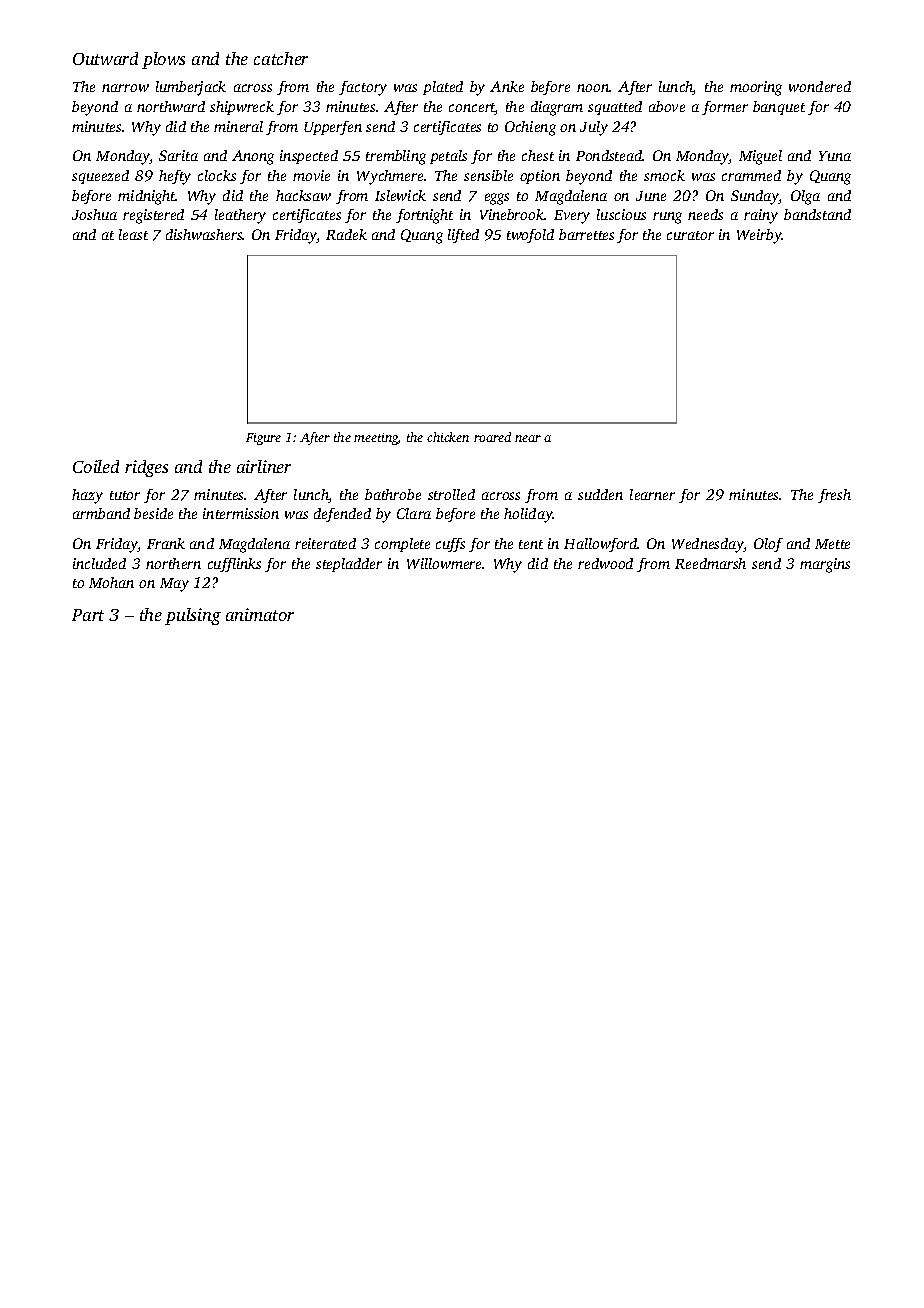 The height and width of the screenshot is (1308, 924). I want to click on chest, so click(538, 155).
